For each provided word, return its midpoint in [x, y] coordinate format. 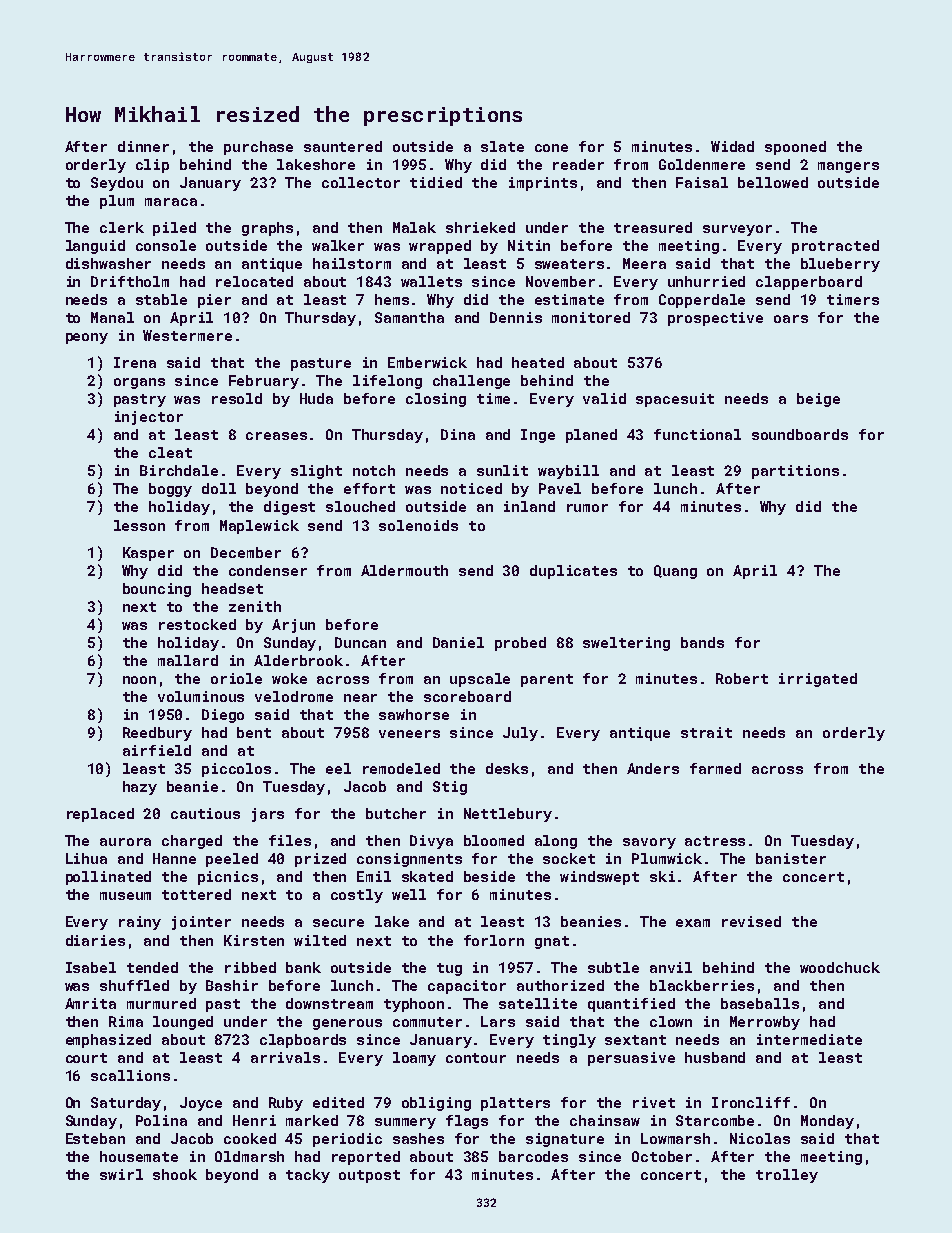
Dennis [516, 317]
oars [791, 319]
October [662, 1156]
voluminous [201, 696]
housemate [139, 1156]
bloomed [494, 840]
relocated [254, 281]
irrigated [818, 680]
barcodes [533, 1156]
